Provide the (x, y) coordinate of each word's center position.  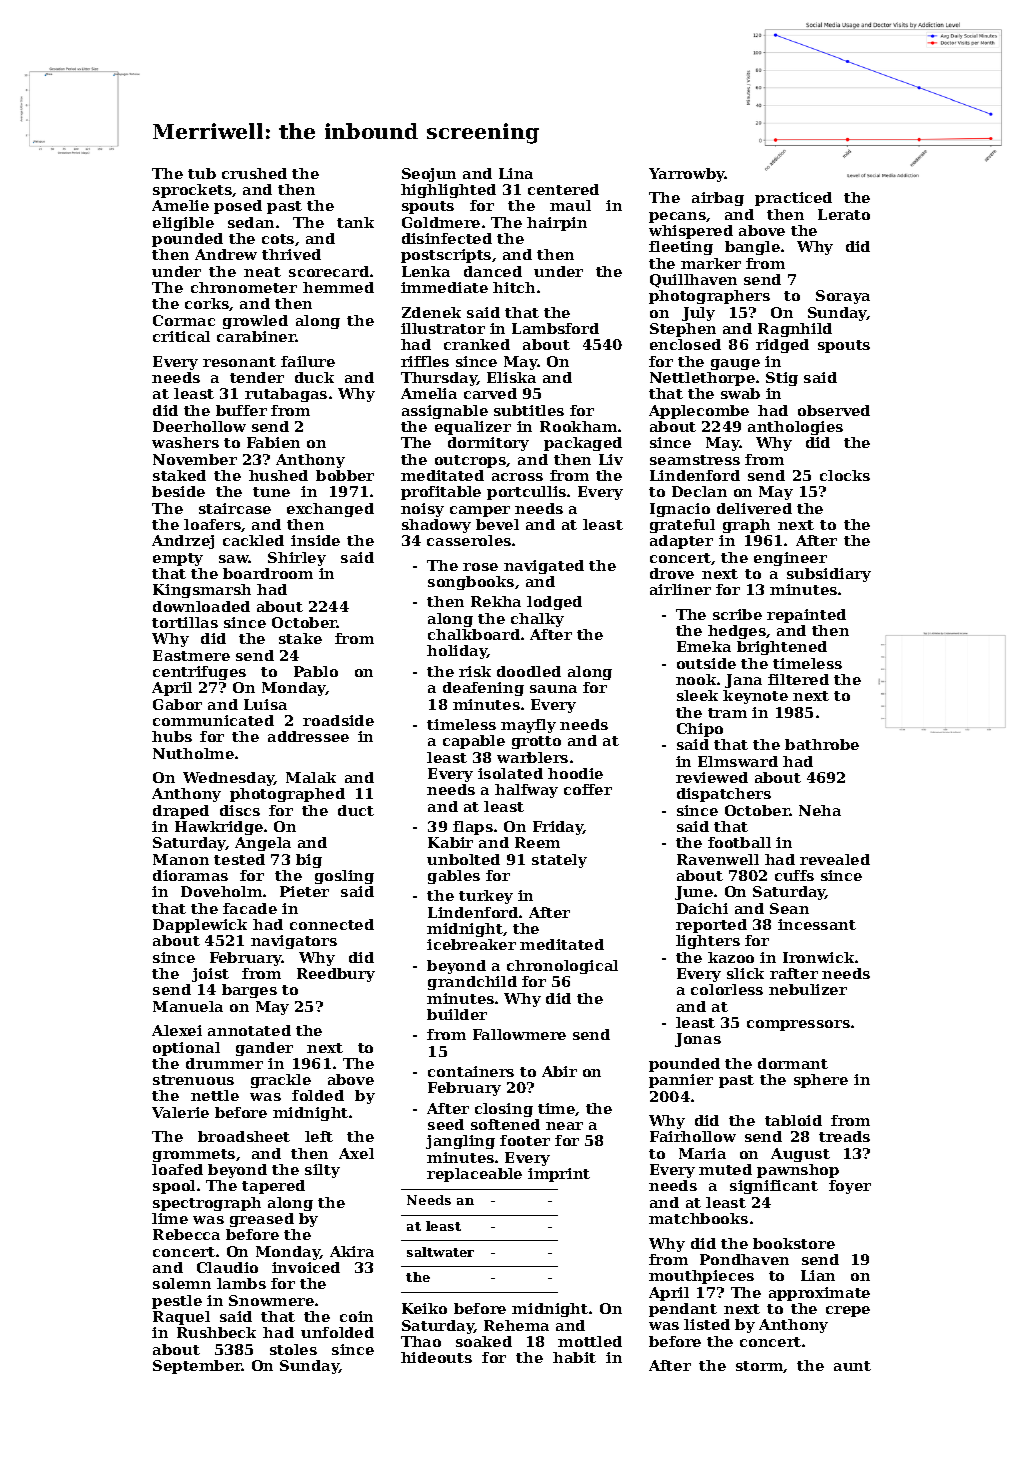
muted (725, 1169)
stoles (293, 1349)
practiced (793, 199)
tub (202, 173)
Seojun (429, 175)
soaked (484, 1341)
